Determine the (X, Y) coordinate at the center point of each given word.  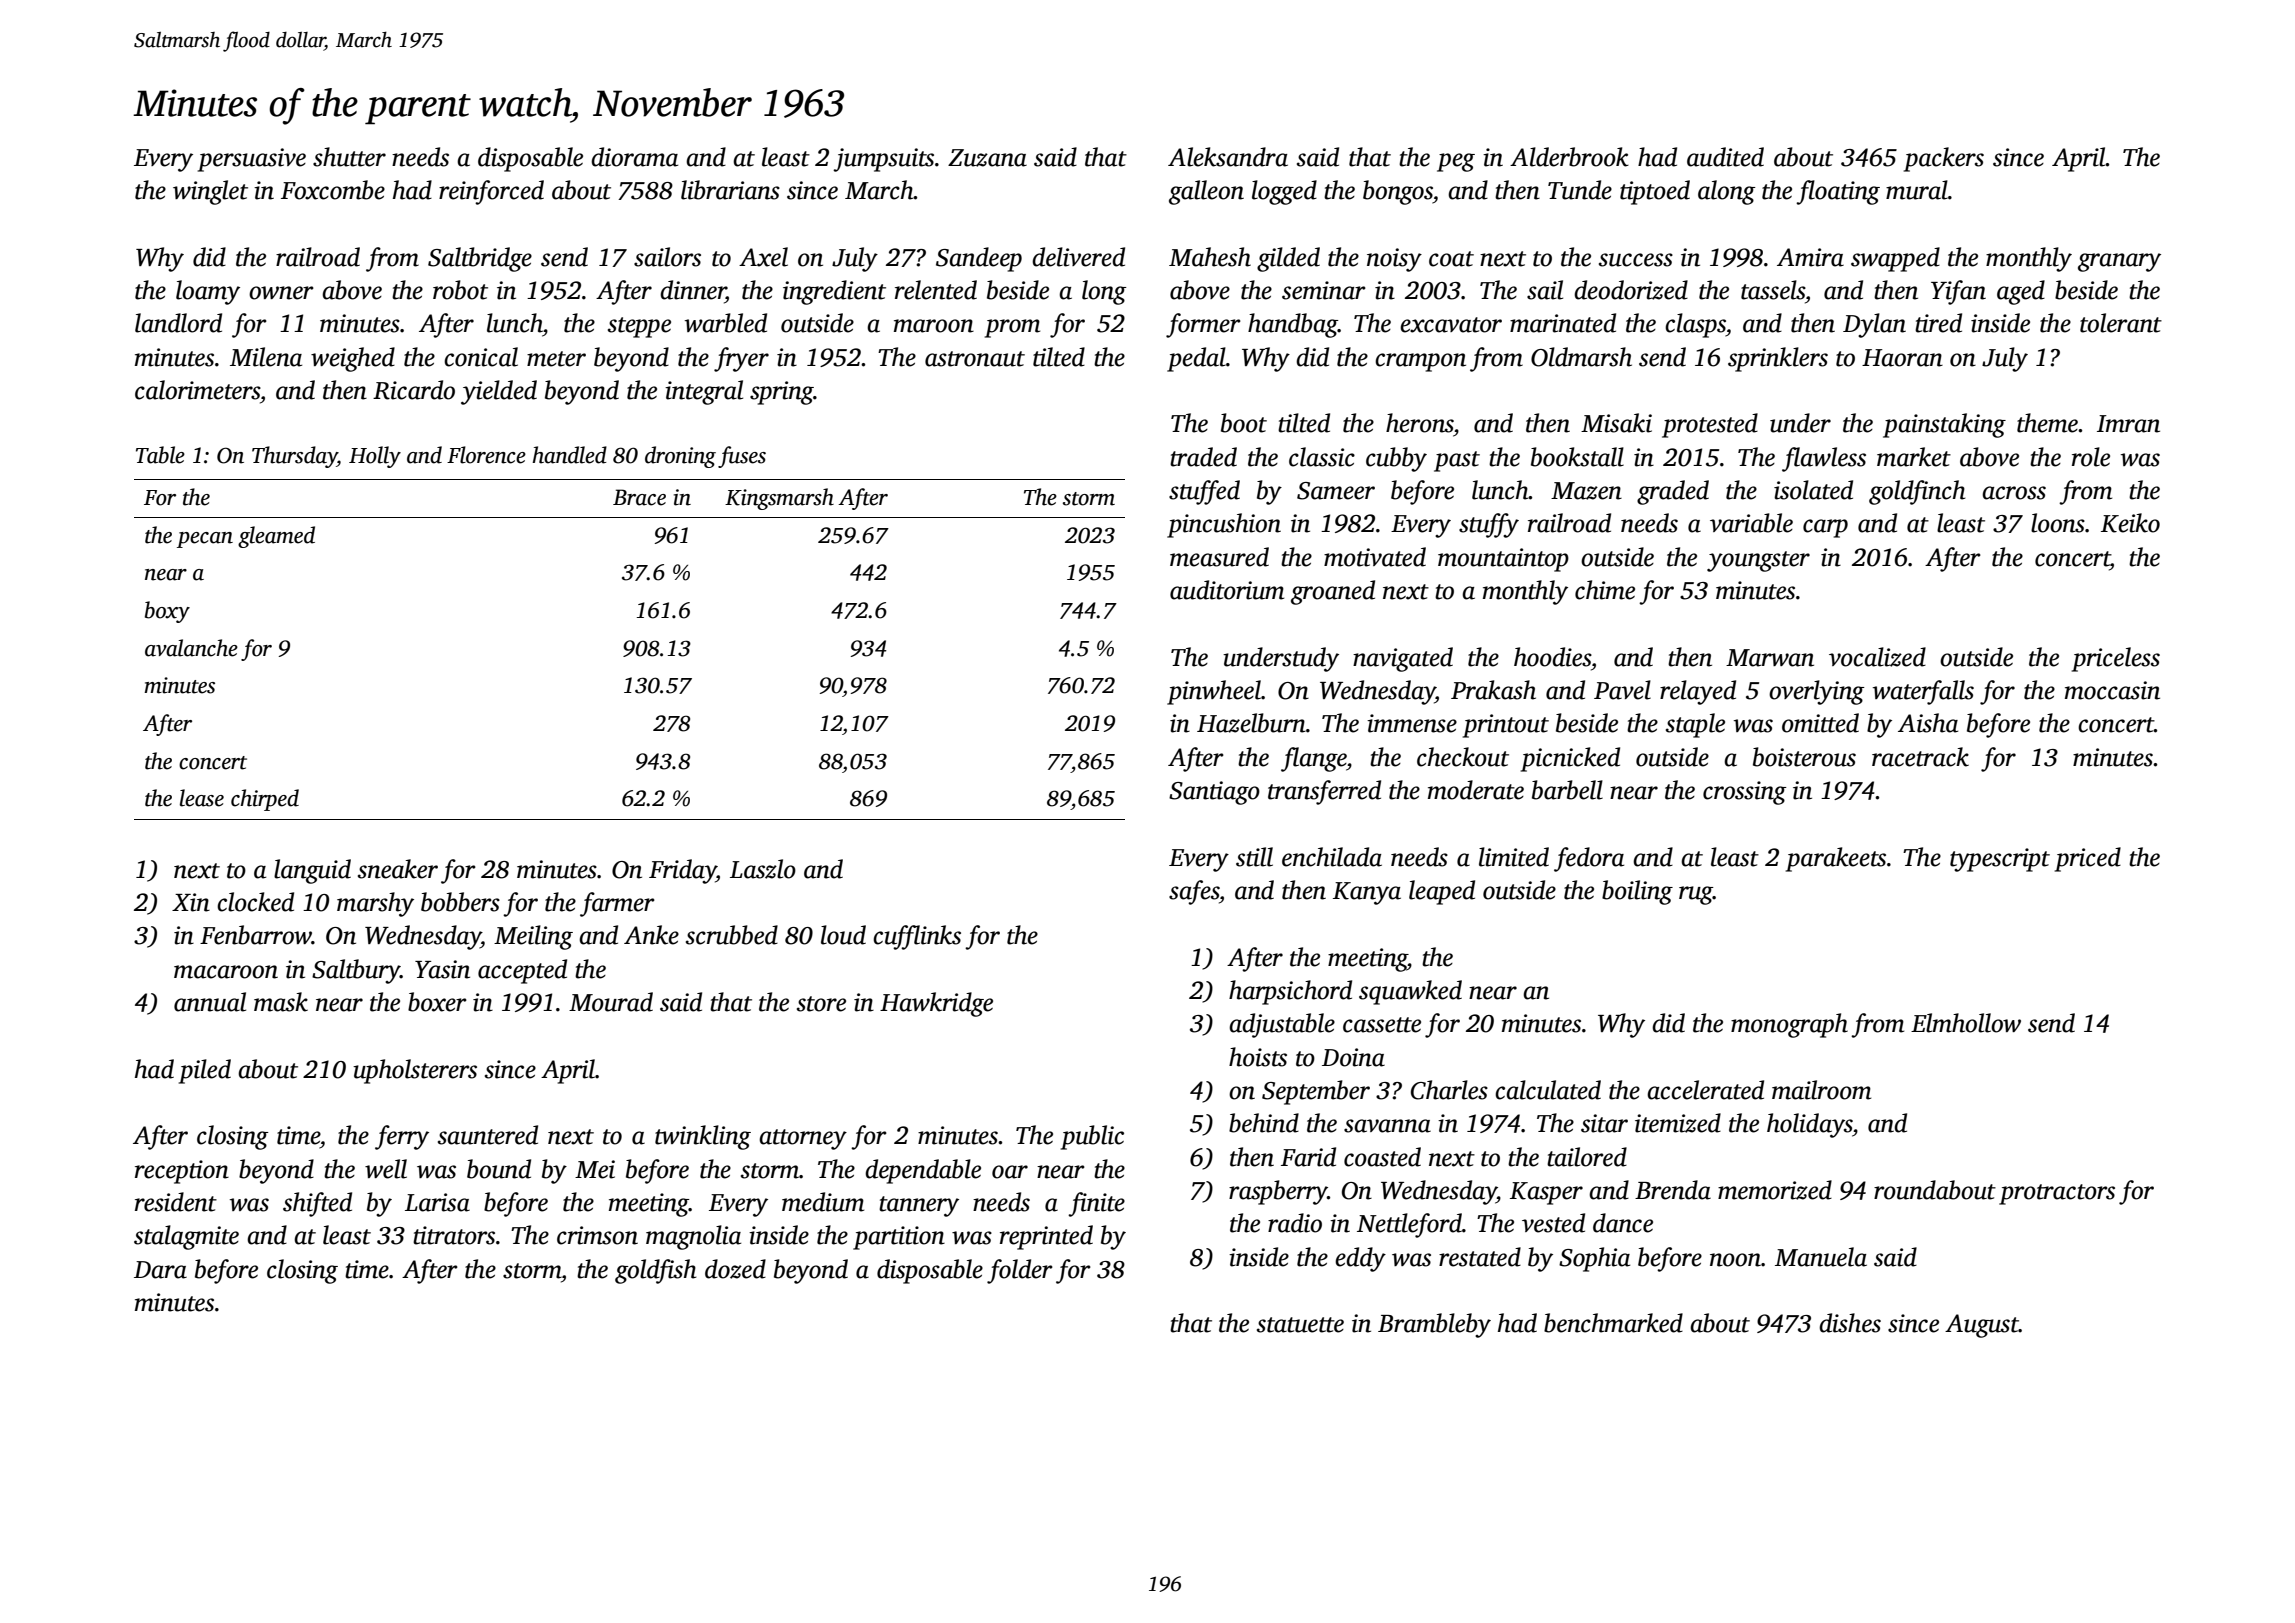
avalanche (191, 648)
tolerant (2121, 323)
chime (1605, 590)
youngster (1758, 561)
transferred (1324, 792)
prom (1012, 328)
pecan (205, 540)
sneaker (398, 869)
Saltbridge (480, 259)
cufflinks (917, 937)
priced (2088, 859)
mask (281, 1002)
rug (1696, 895)
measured (1219, 557)
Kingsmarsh (779, 499)
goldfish (655, 1271)
